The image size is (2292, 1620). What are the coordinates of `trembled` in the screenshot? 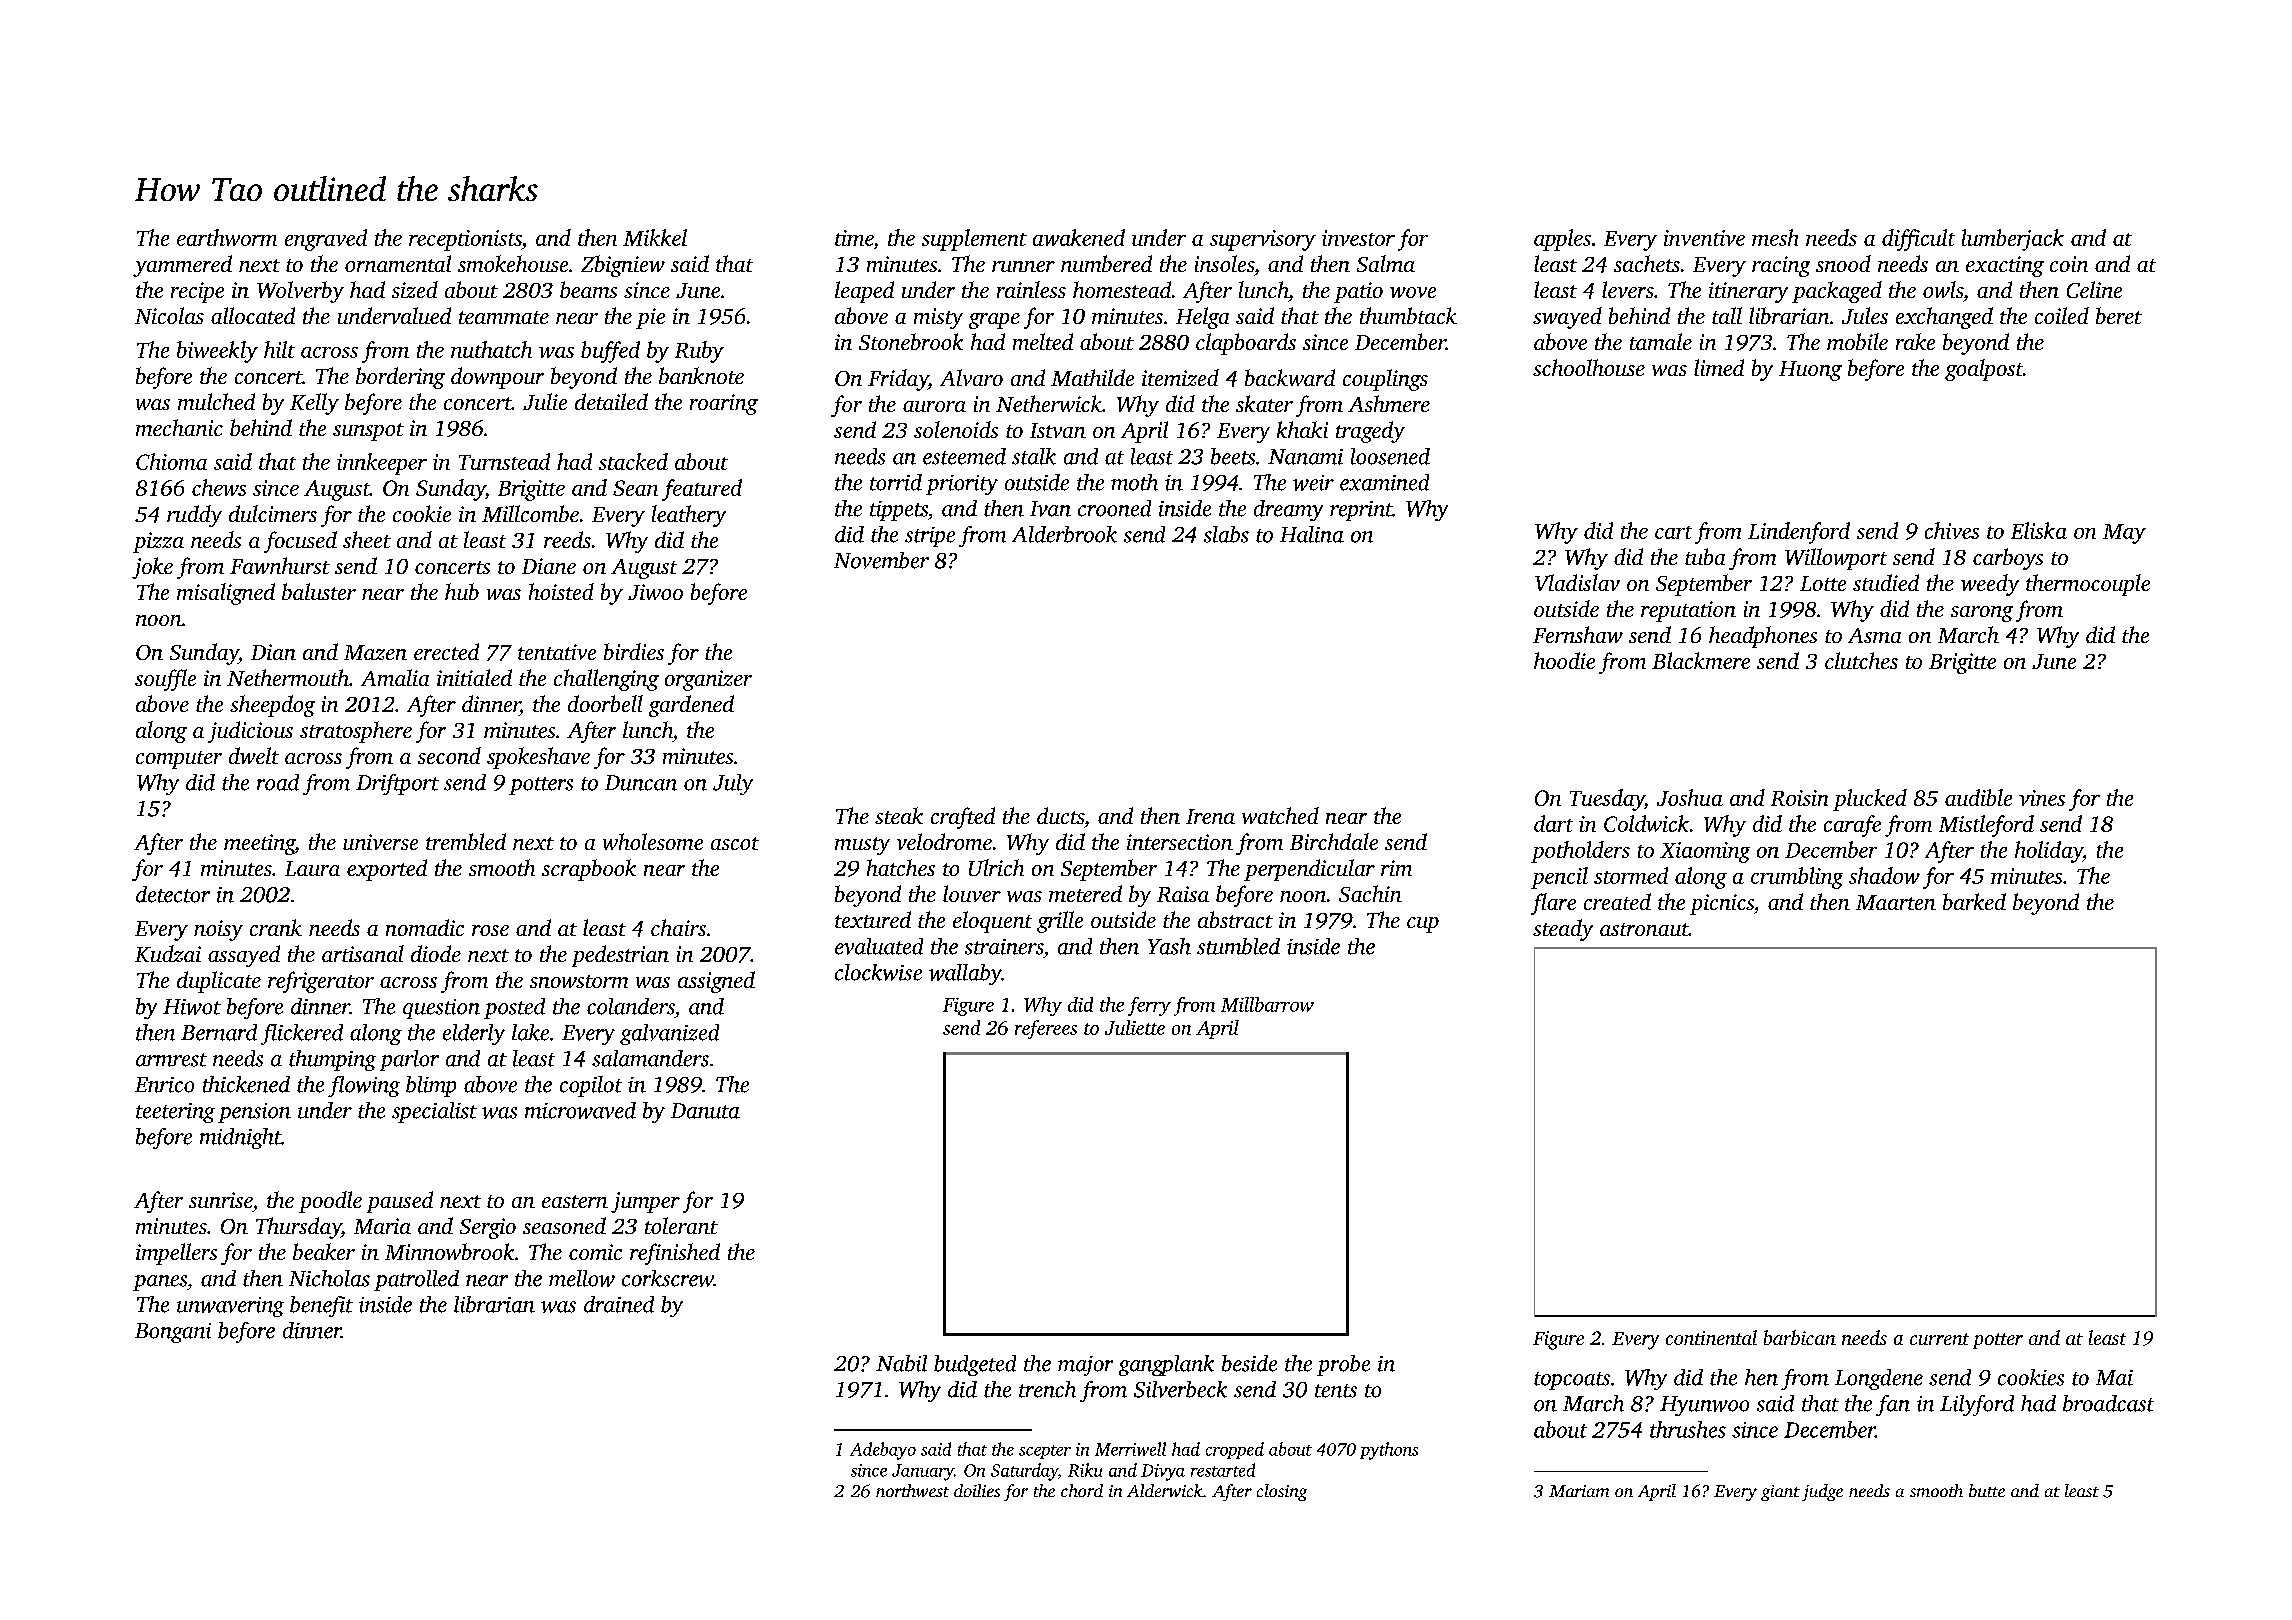 It's located at (466, 841).
